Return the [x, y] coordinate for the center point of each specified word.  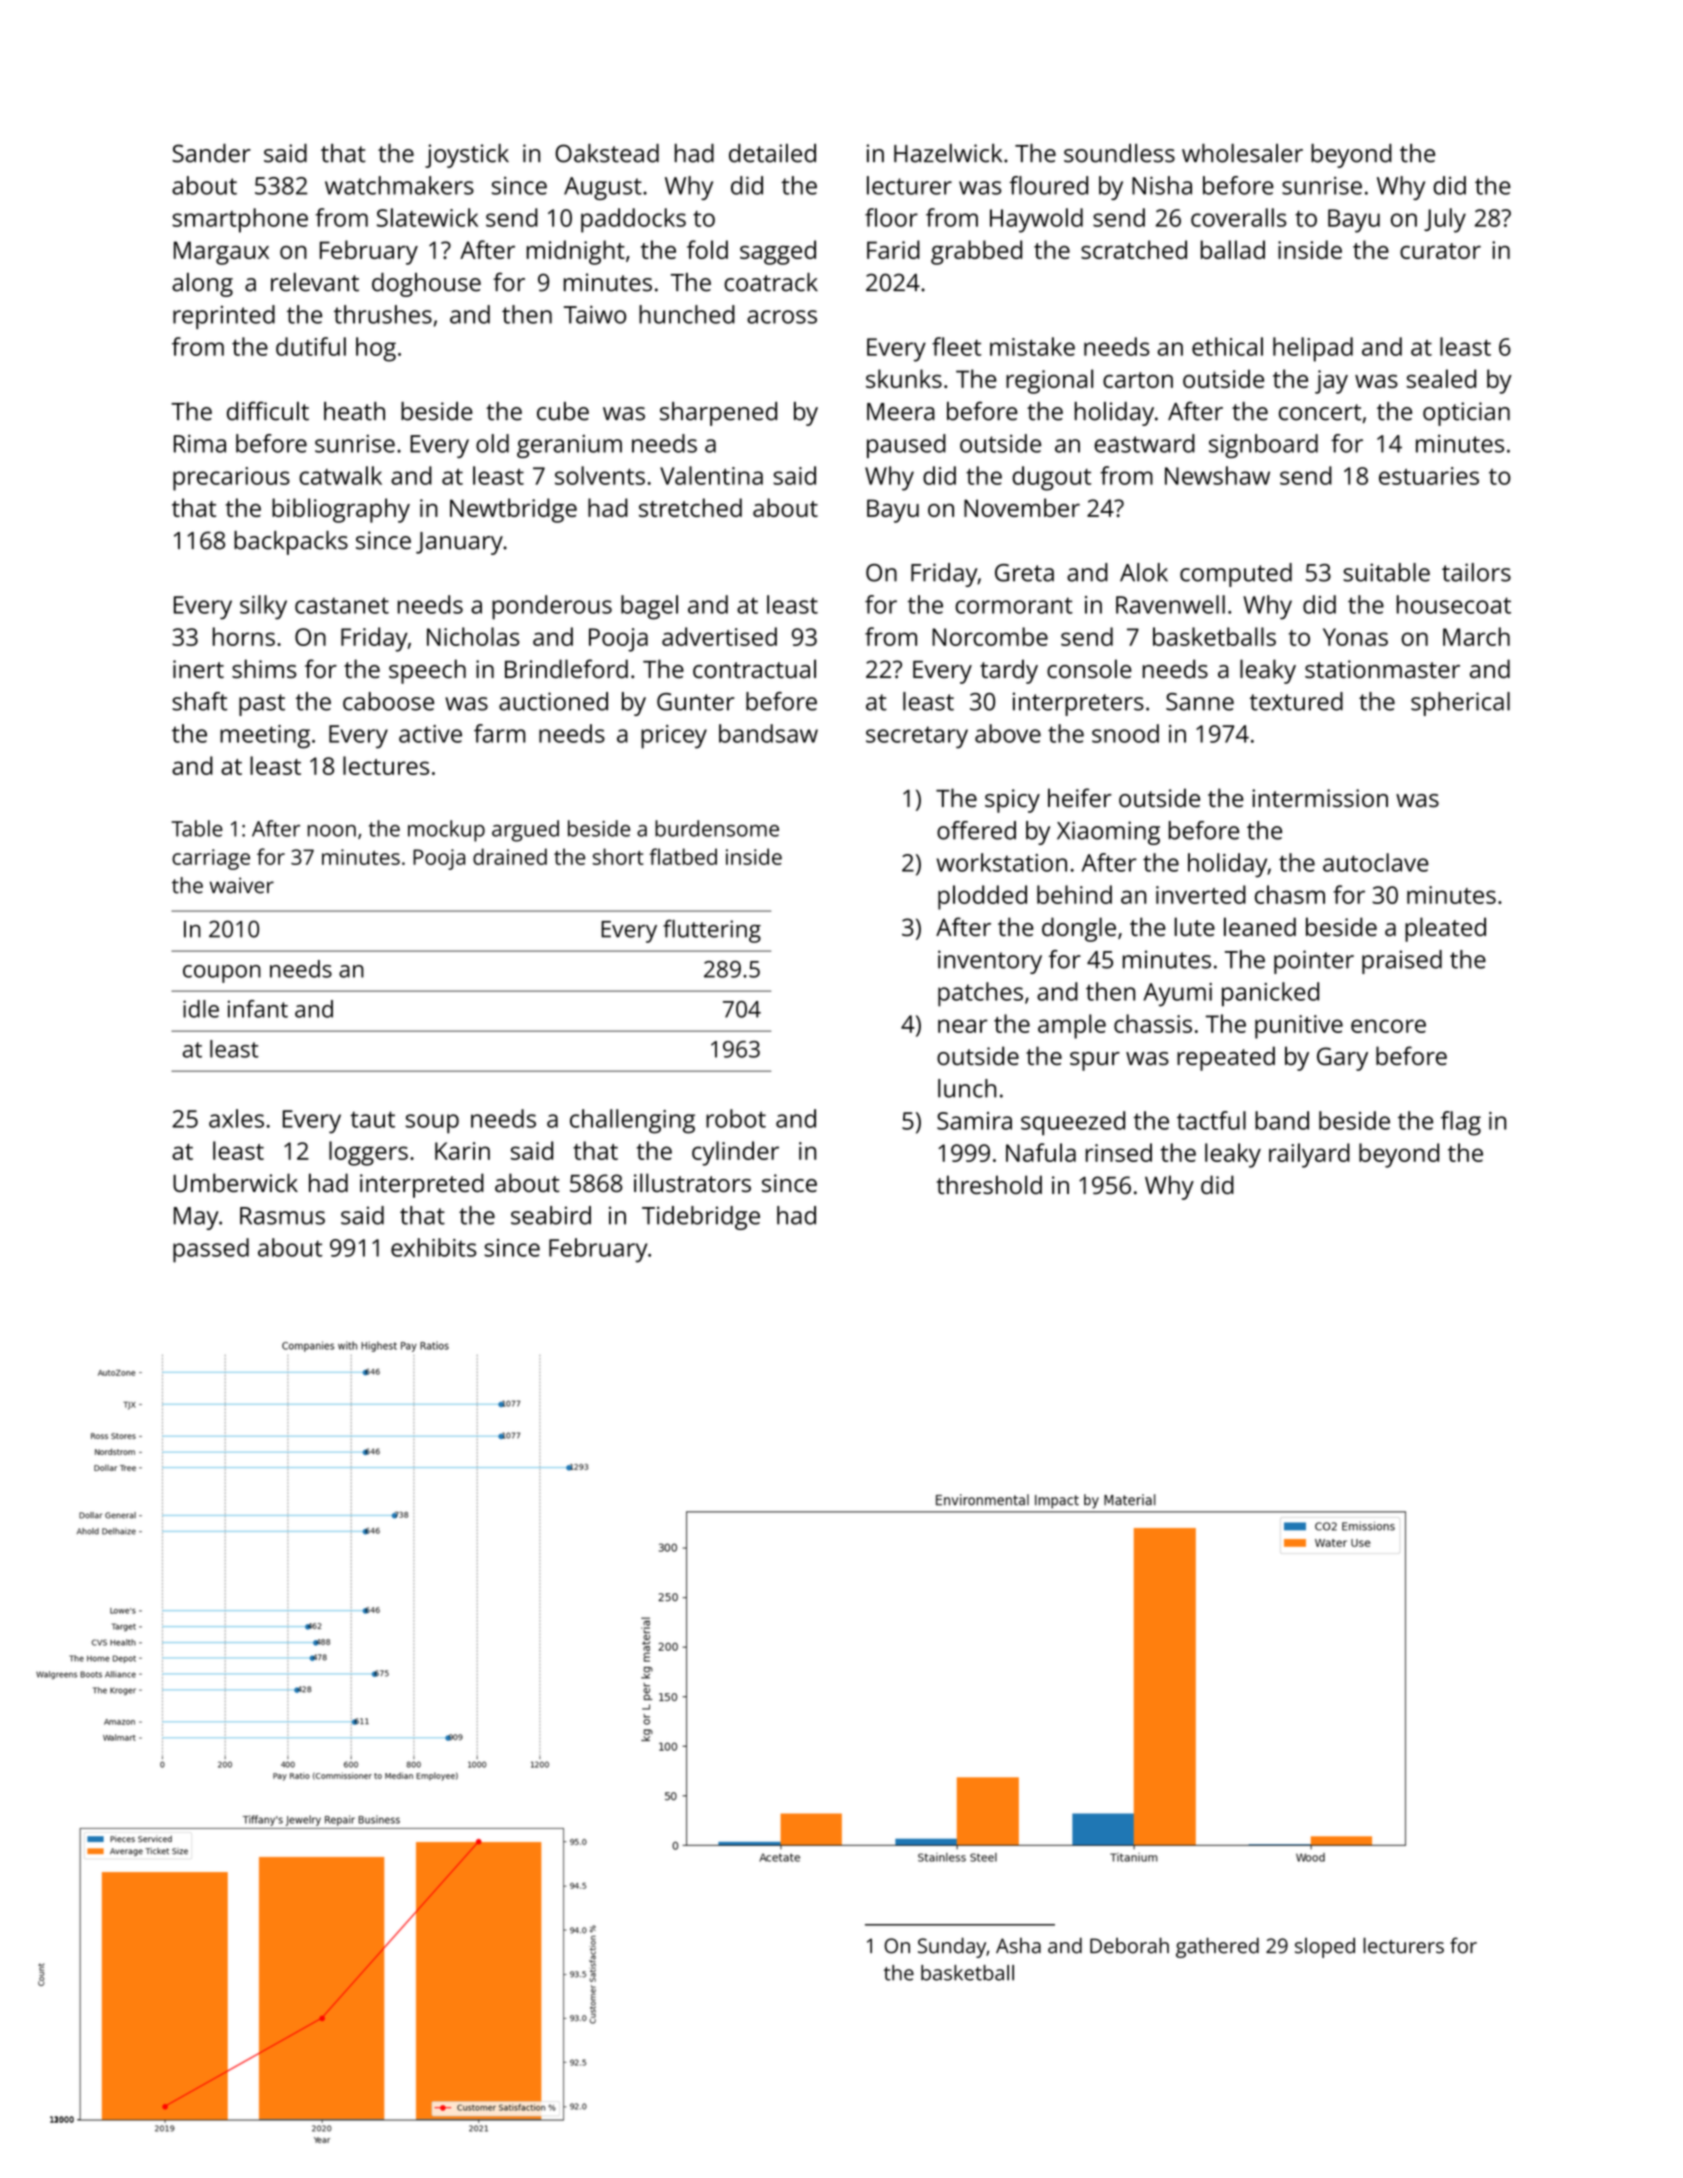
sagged [778, 252]
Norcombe [990, 636]
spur [1095, 1061]
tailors [1476, 572]
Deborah [1129, 1945]
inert [198, 669]
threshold [989, 1184]
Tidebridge [701, 1218]
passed [211, 1250]
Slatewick [427, 217]
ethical [1227, 346]
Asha [1018, 1946]
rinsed [1119, 1152]
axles [236, 1118]
